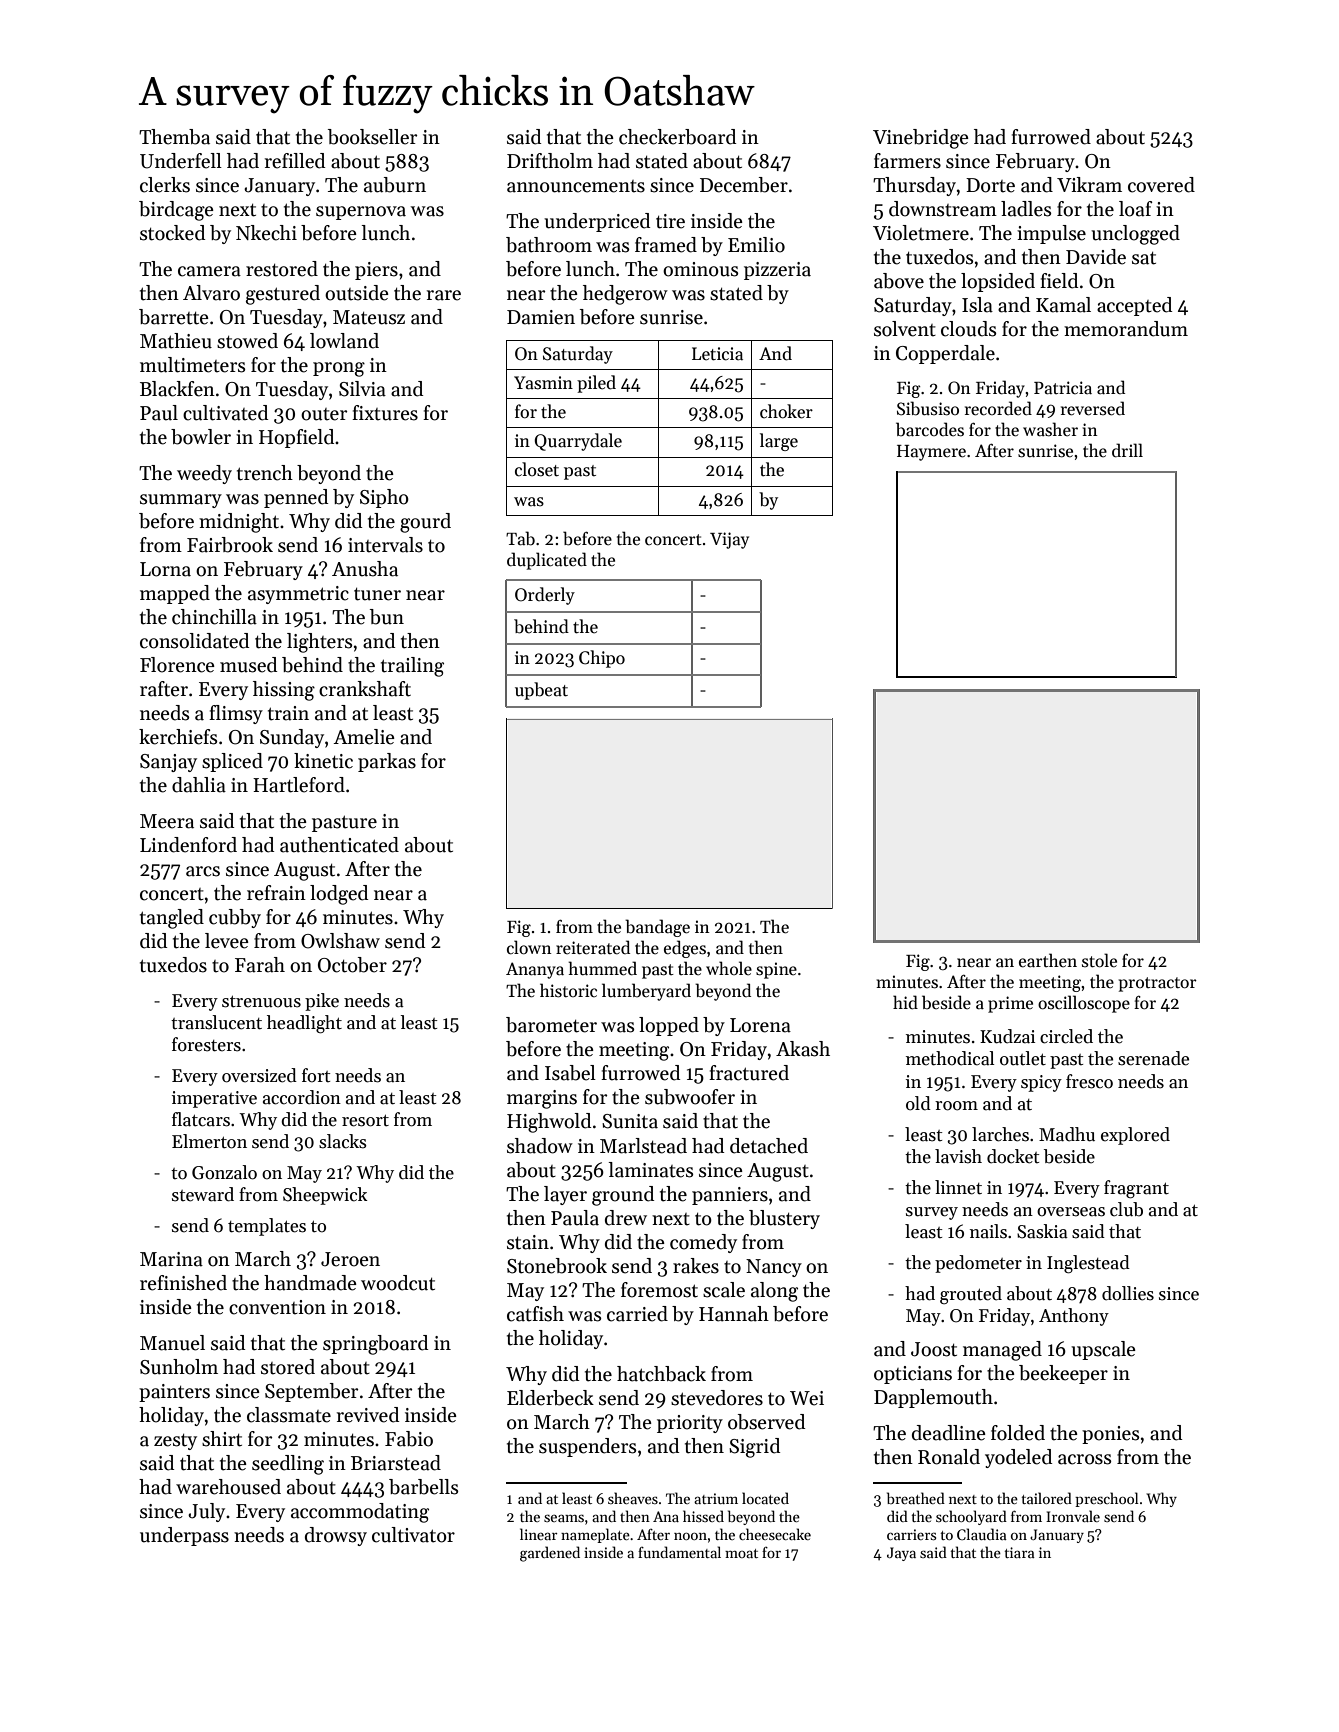 The height and width of the screenshot is (1732, 1339). Describe the element at coordinates (1099, 960) in the screenshot. I see `stole` at that location.
